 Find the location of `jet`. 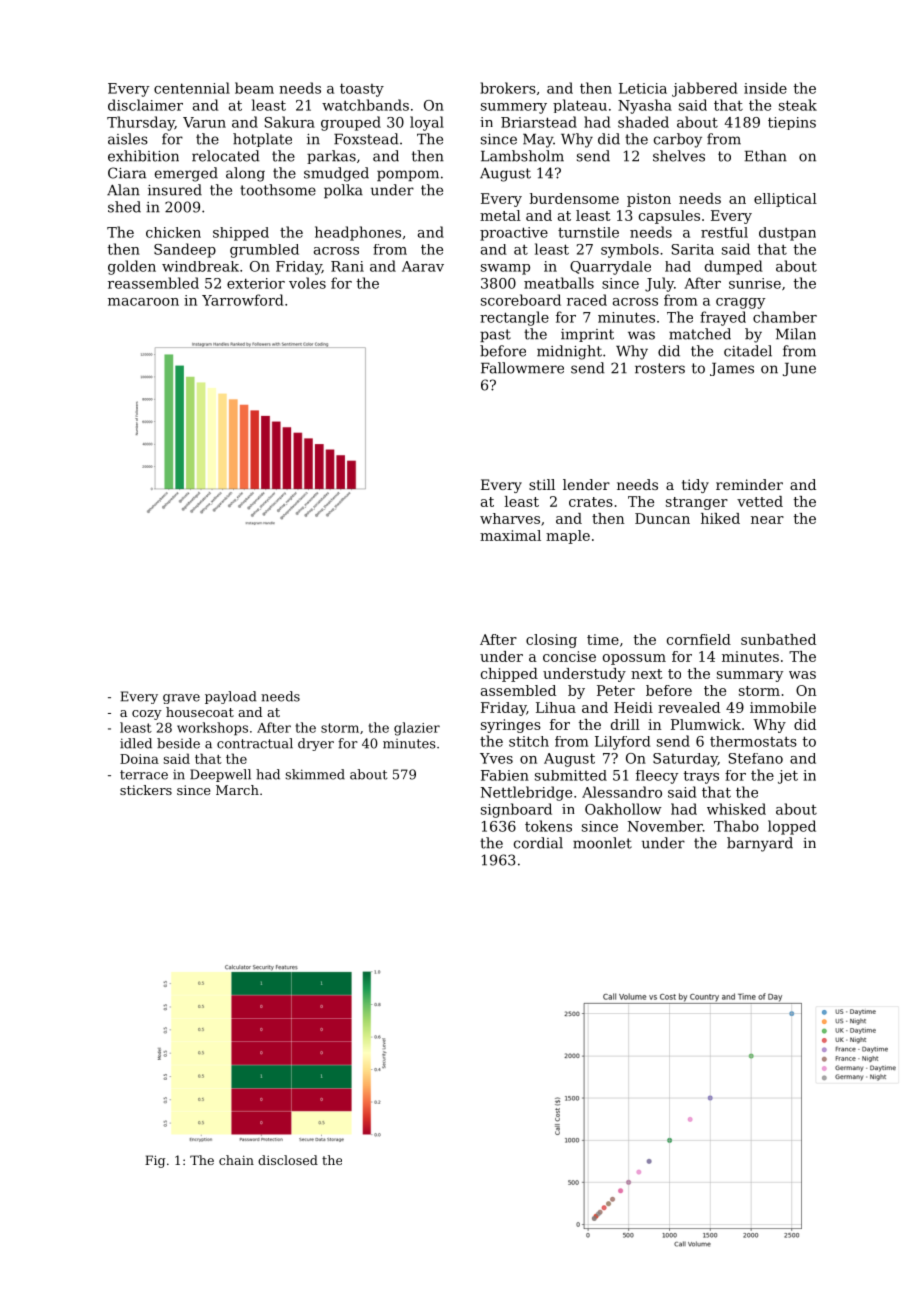

jet is located at coordinates (788, 777).
